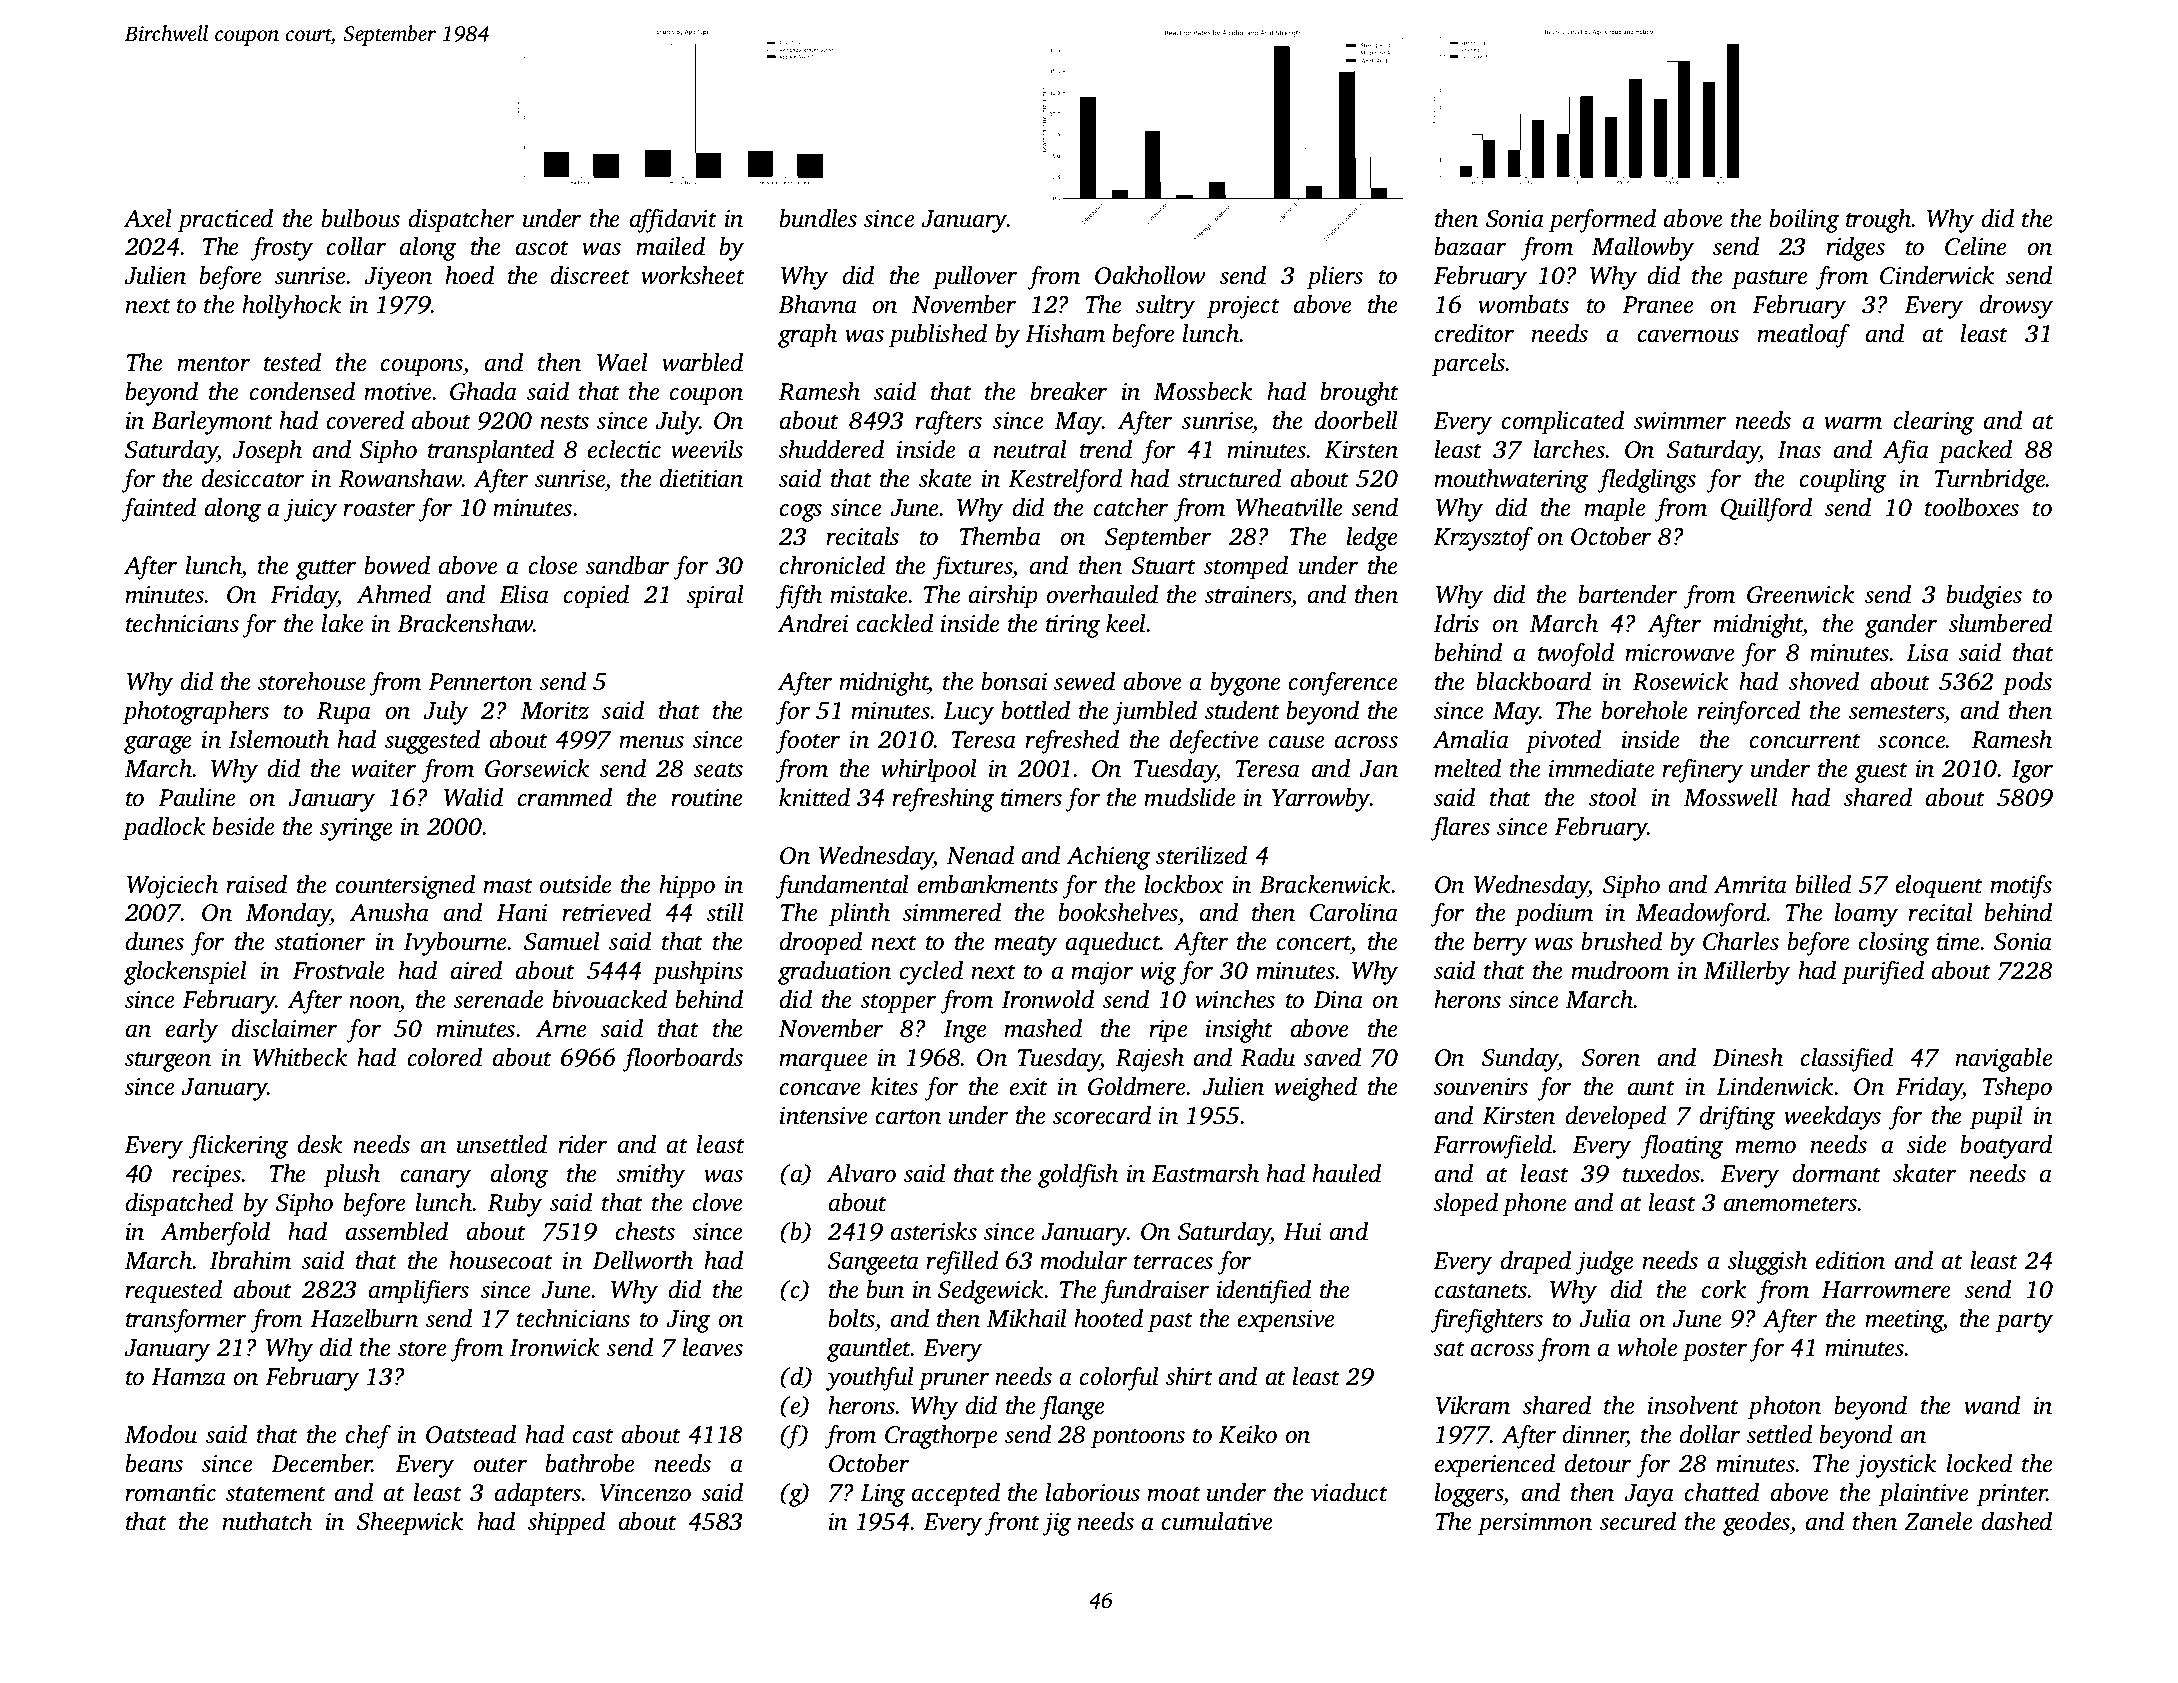 The height and width of the screenshot is (1683, 2178). What do you see at coordinates (159, 510) in the screenshot?
I see `fainted` at bounding box center [159, 510].
